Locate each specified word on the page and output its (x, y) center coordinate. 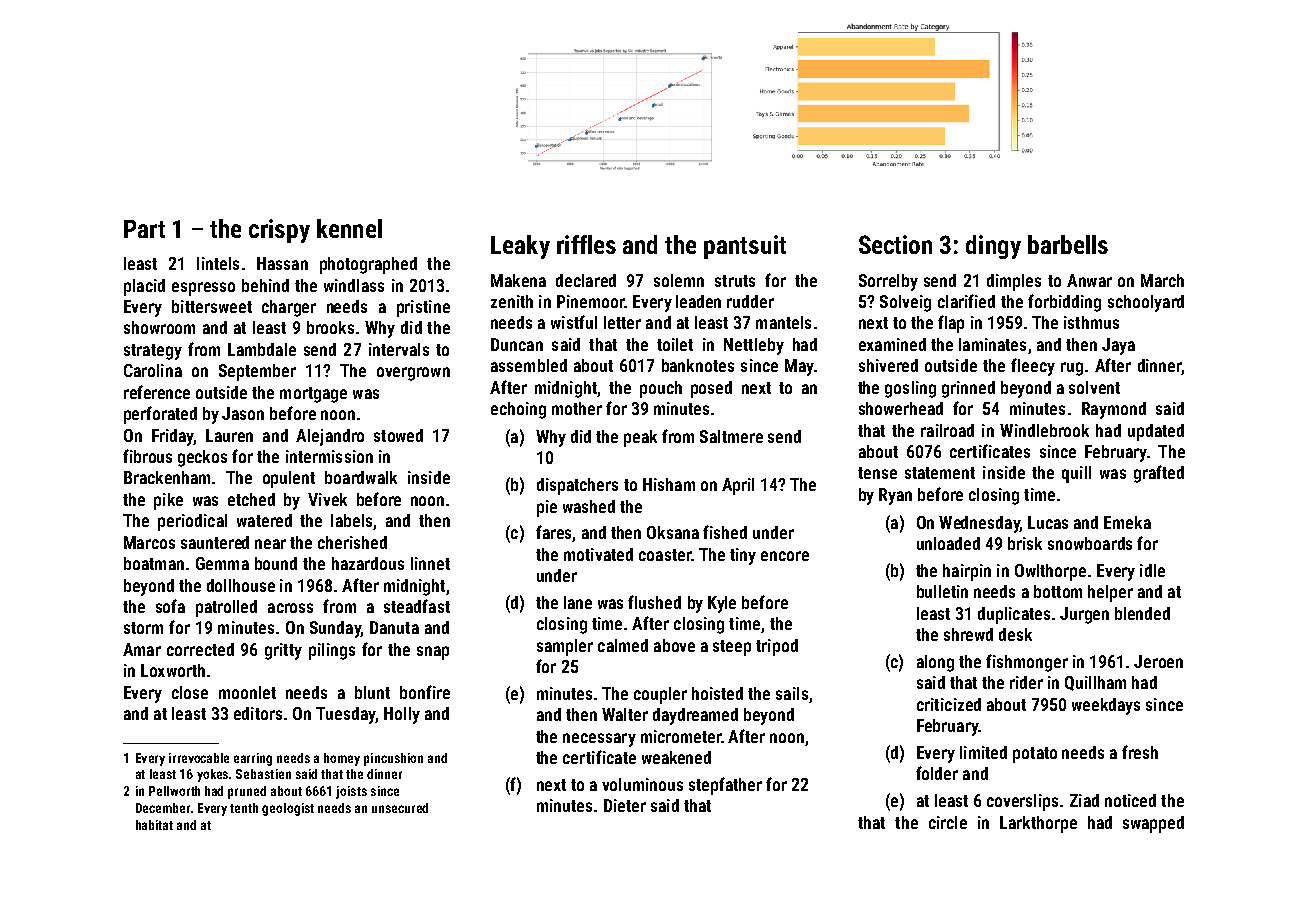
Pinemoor (590, 301)
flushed (654, 602)
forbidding (1064, 303)
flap (951, 324)
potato (1035, 755)
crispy (279, 231)
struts (735, 281)
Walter (625, 714)
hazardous (368, 563)
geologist (288, 809)
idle (1152, 570)
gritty (283, 651)
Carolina (153, 370)
